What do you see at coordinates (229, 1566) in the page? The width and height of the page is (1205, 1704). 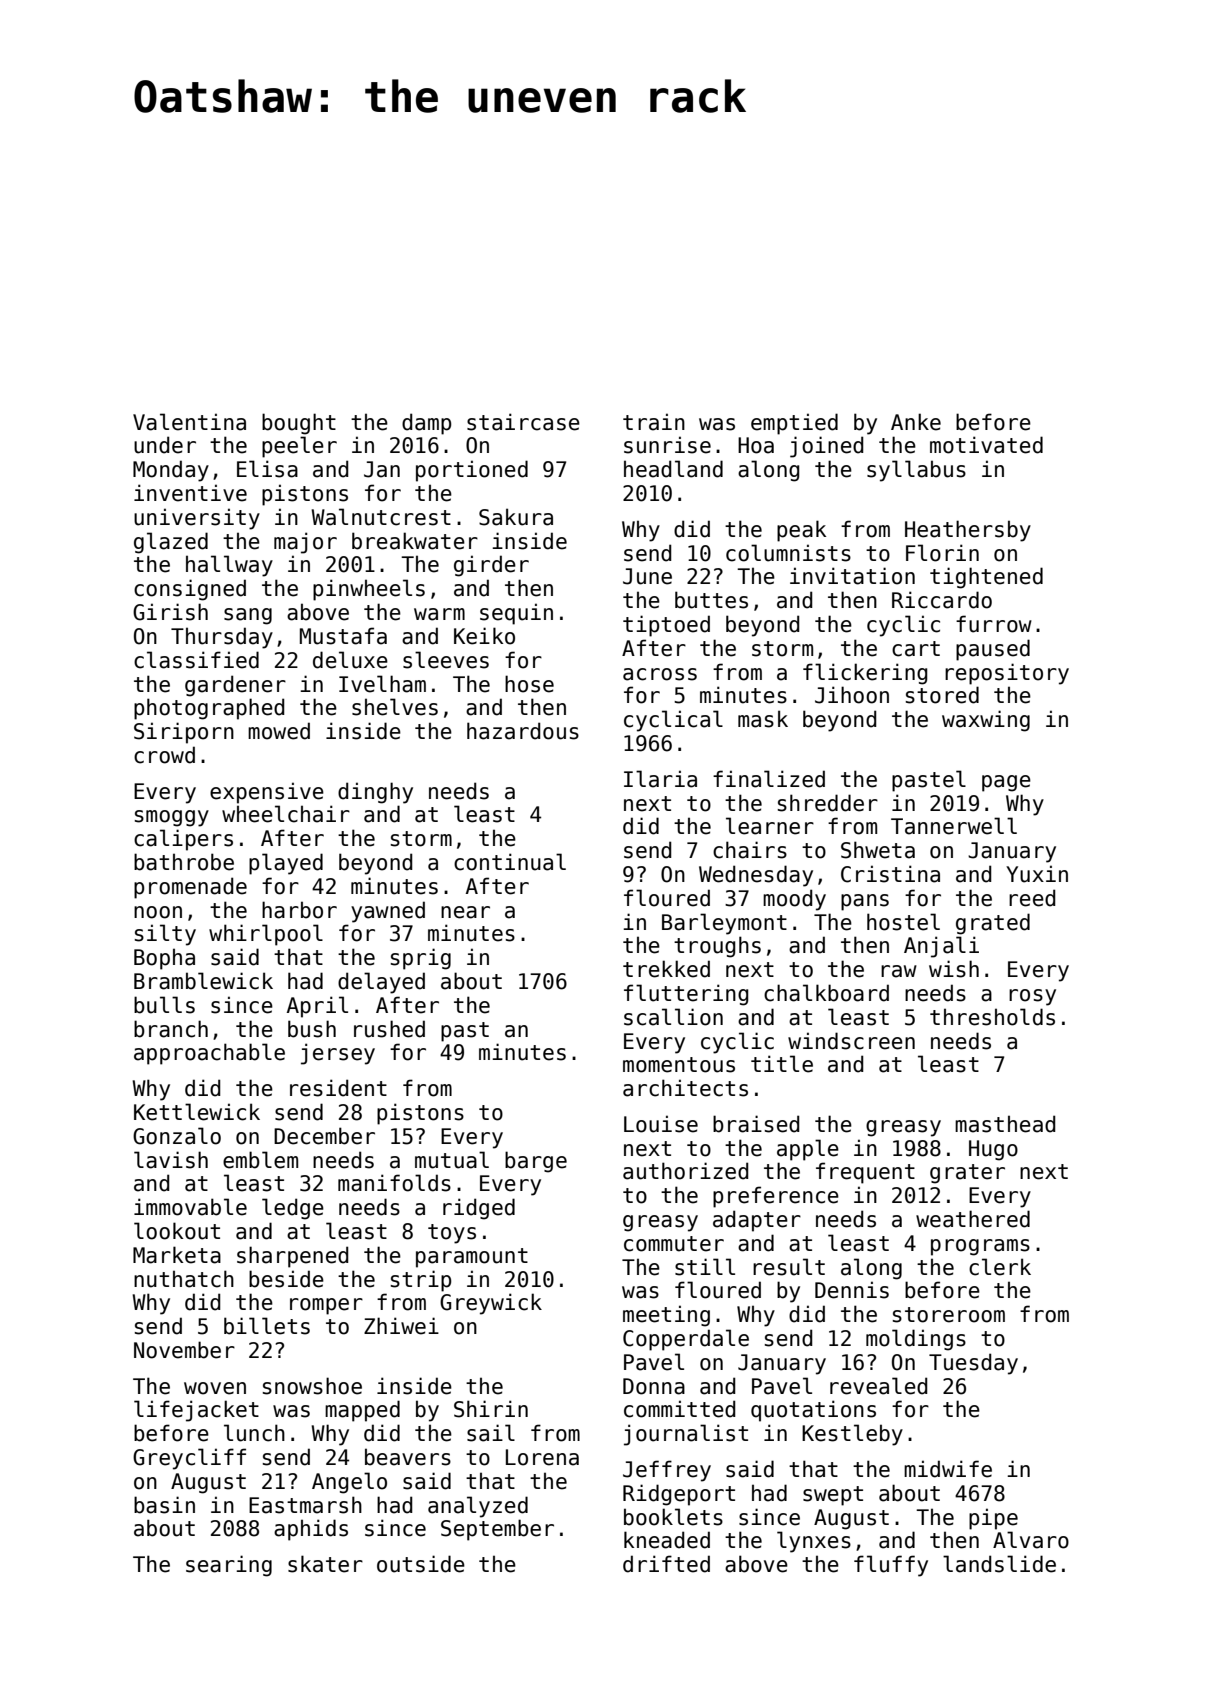 I see `searing` at bounding box center [229, 1566].
